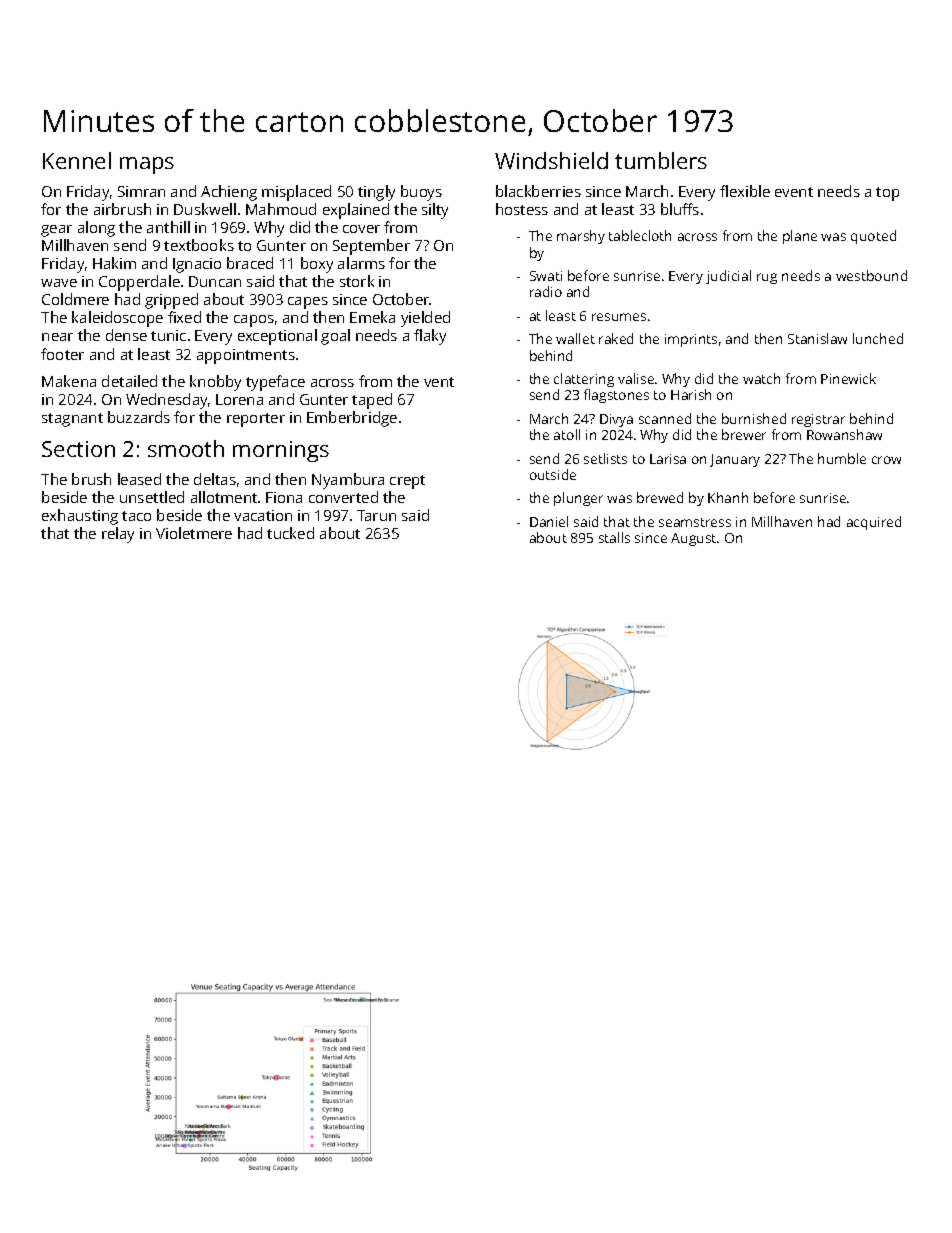 The width and height of the page is (952, 1233). I want to click on Violetmere, so click(194, 533).
